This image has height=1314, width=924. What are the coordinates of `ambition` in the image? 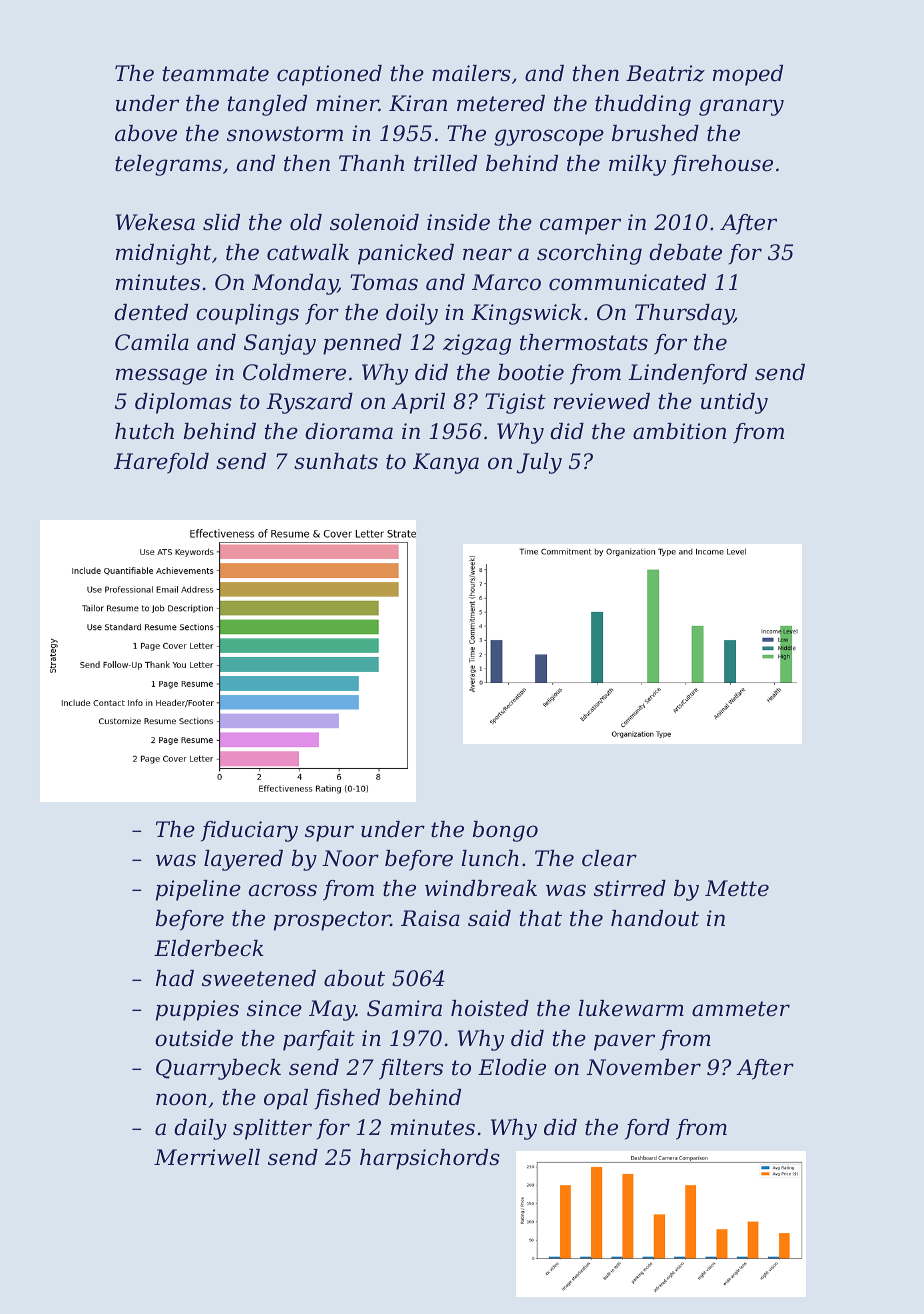 It's located at (679, 431).
